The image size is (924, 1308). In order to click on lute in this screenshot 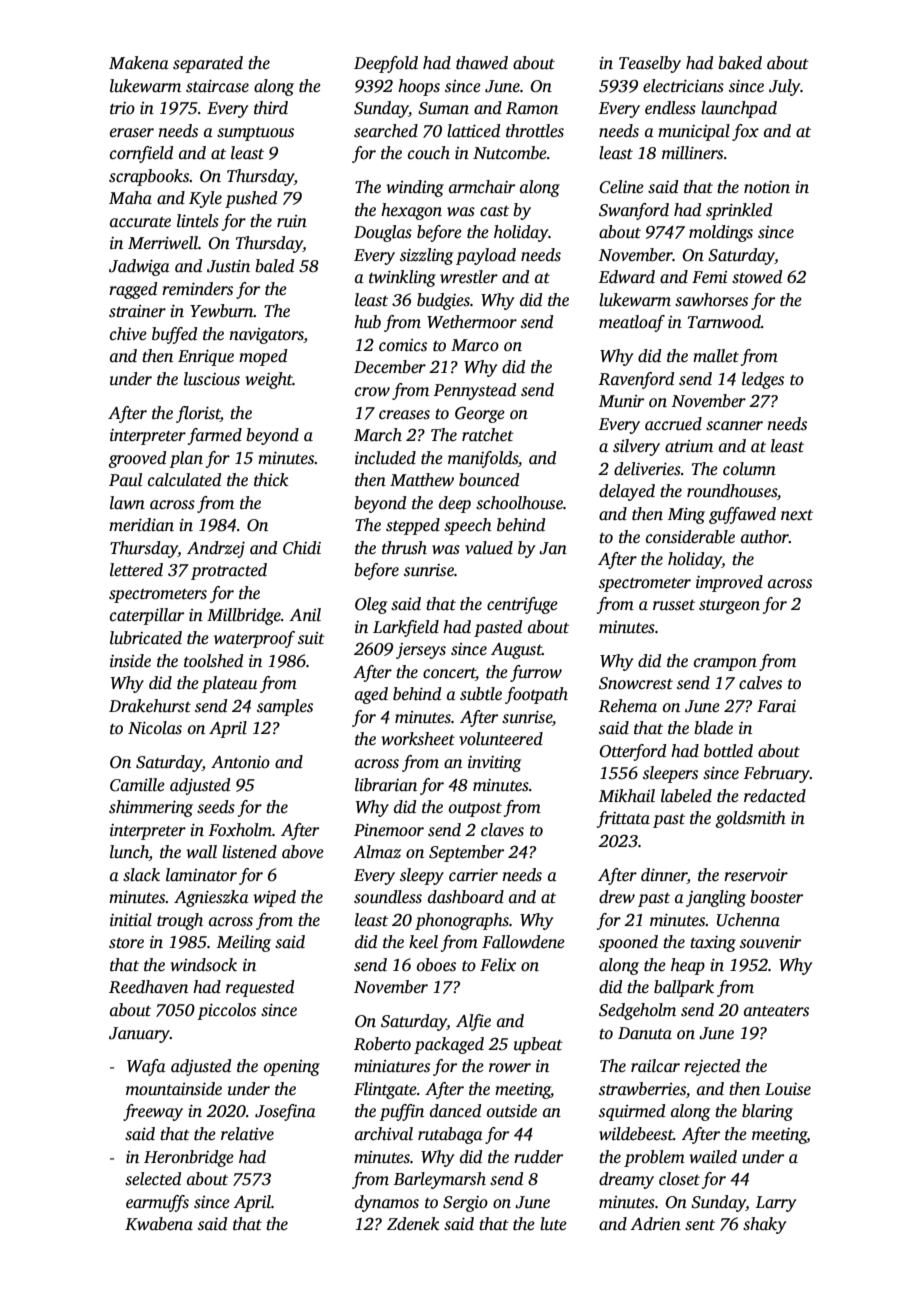, I will do `click(553, 1224)`.
